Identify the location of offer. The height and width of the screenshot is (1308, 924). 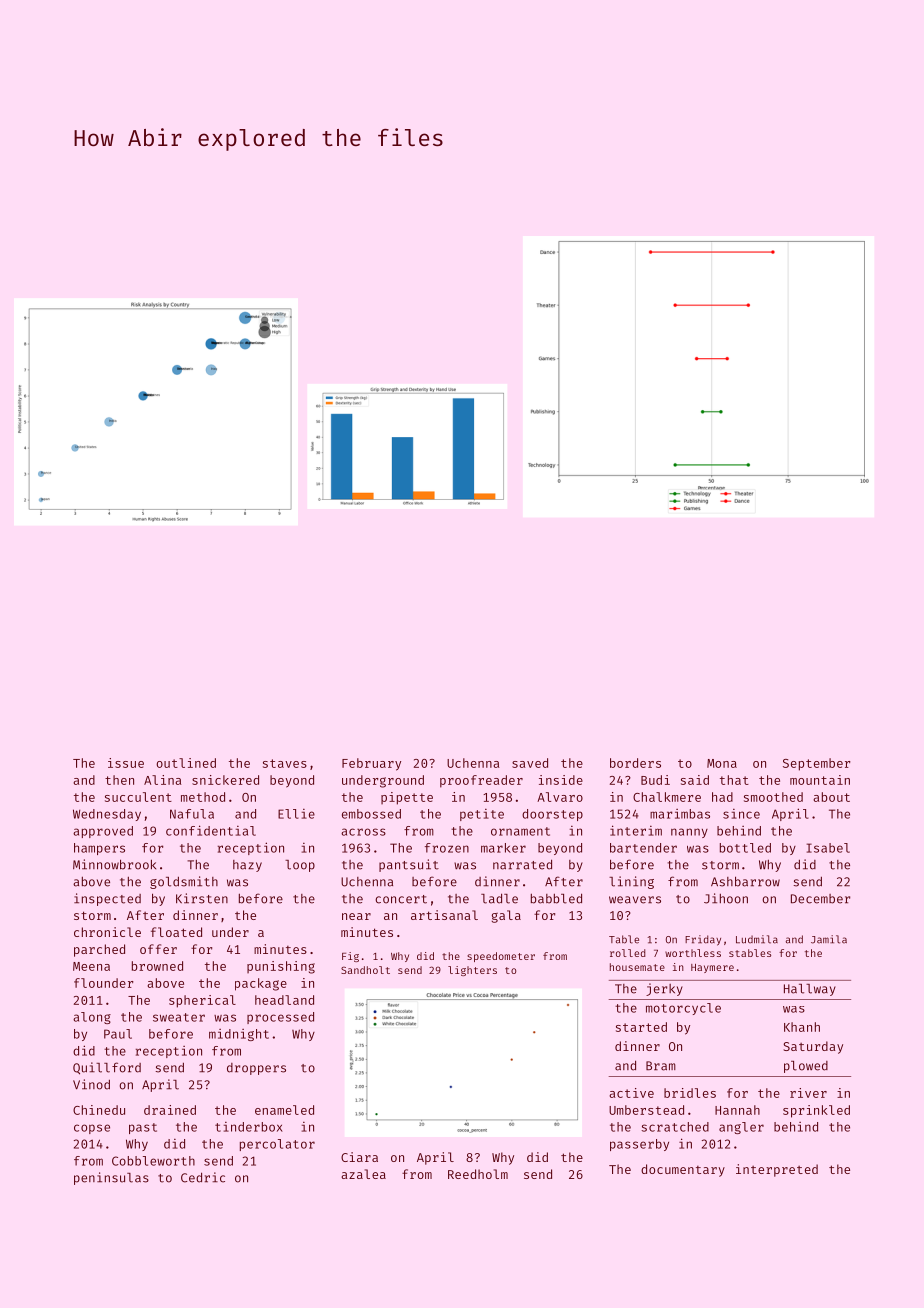
(158, 949).
